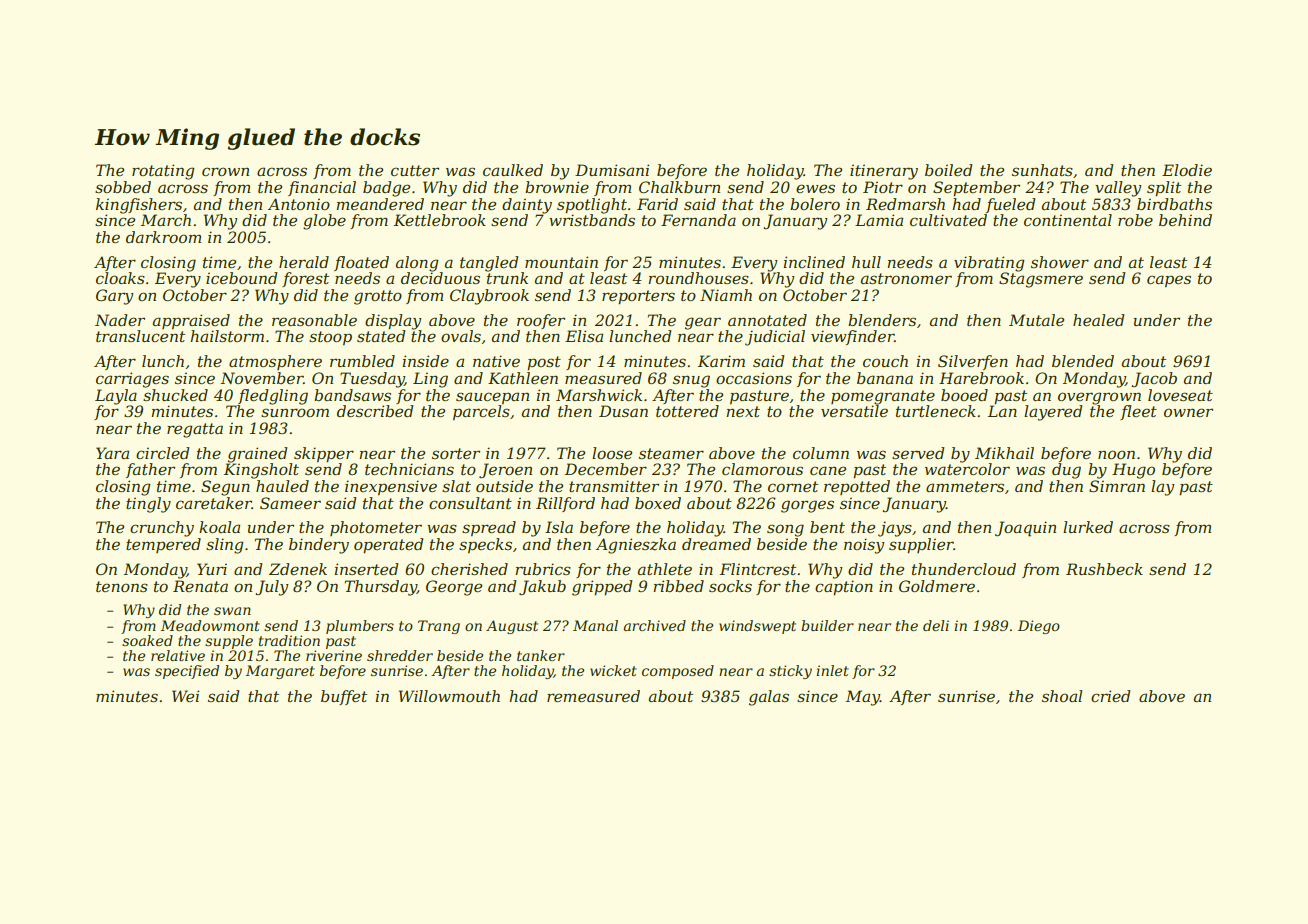  What do you see at coordinates (1116, 454) in the screenshot?
I see `noon` at bounding box center [1116, 454].
